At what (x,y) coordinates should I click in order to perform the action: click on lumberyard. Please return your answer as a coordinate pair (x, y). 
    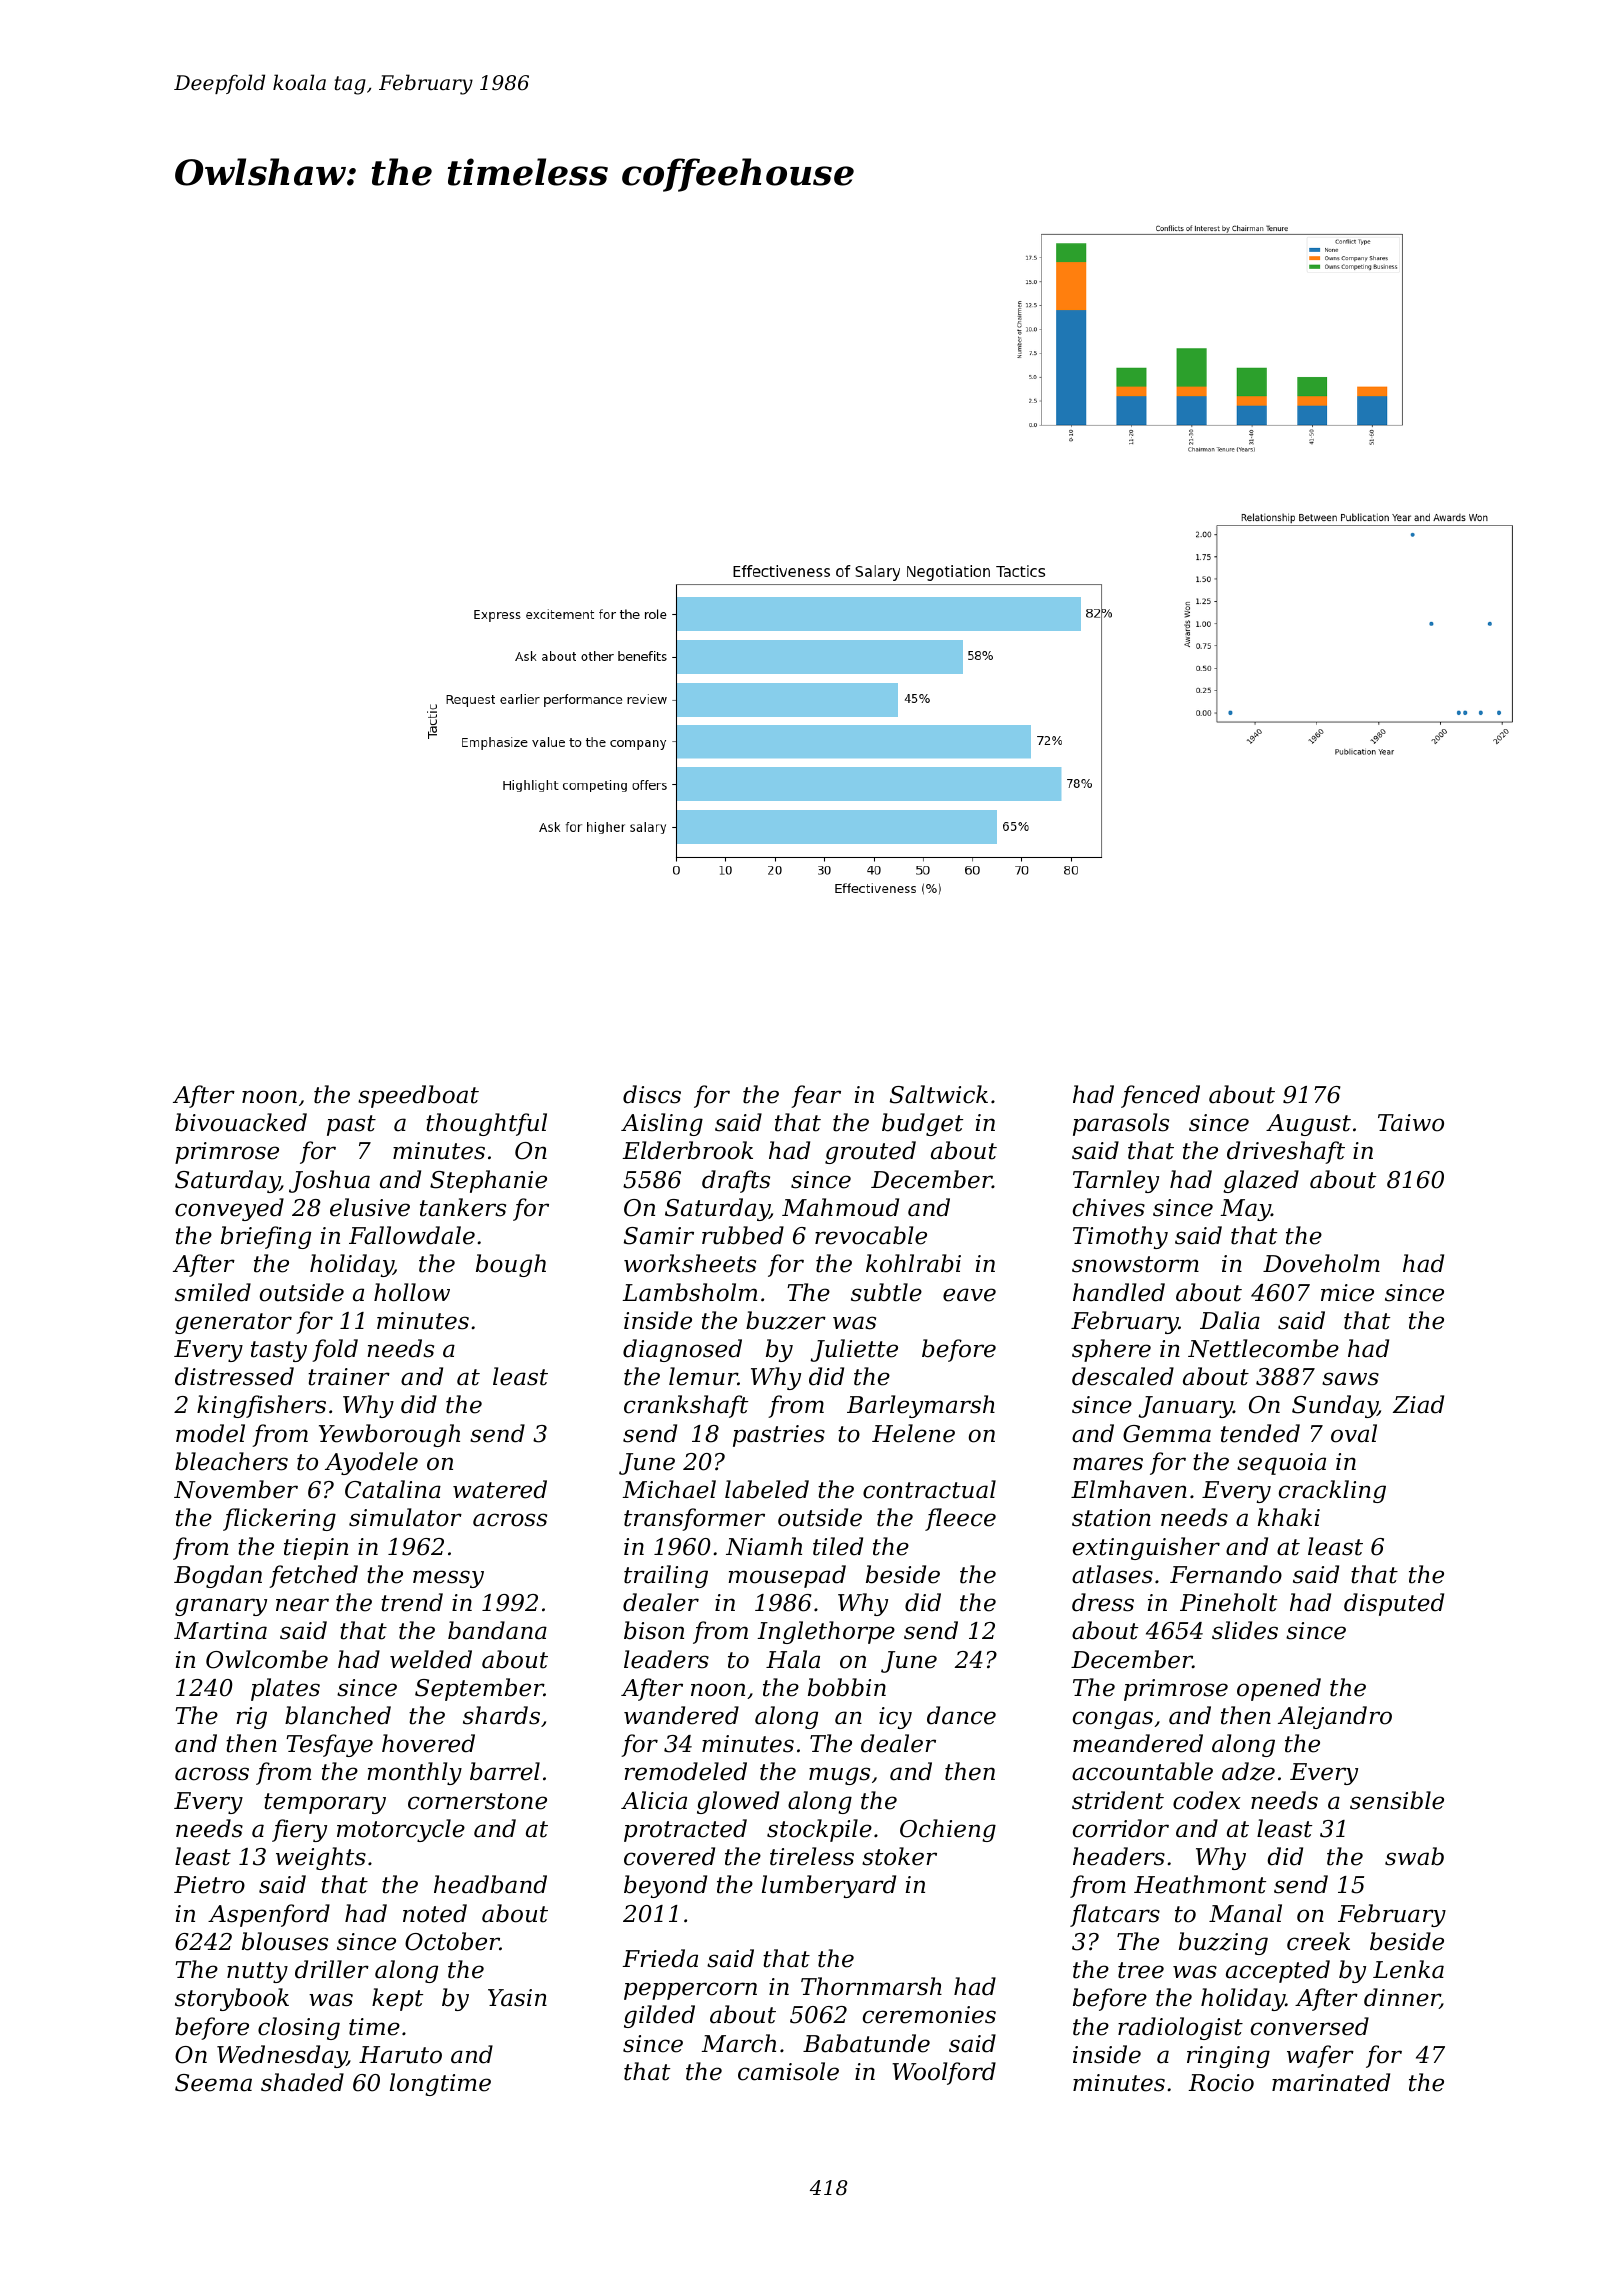
    Looking at the image, I should click on (829, 1886).
